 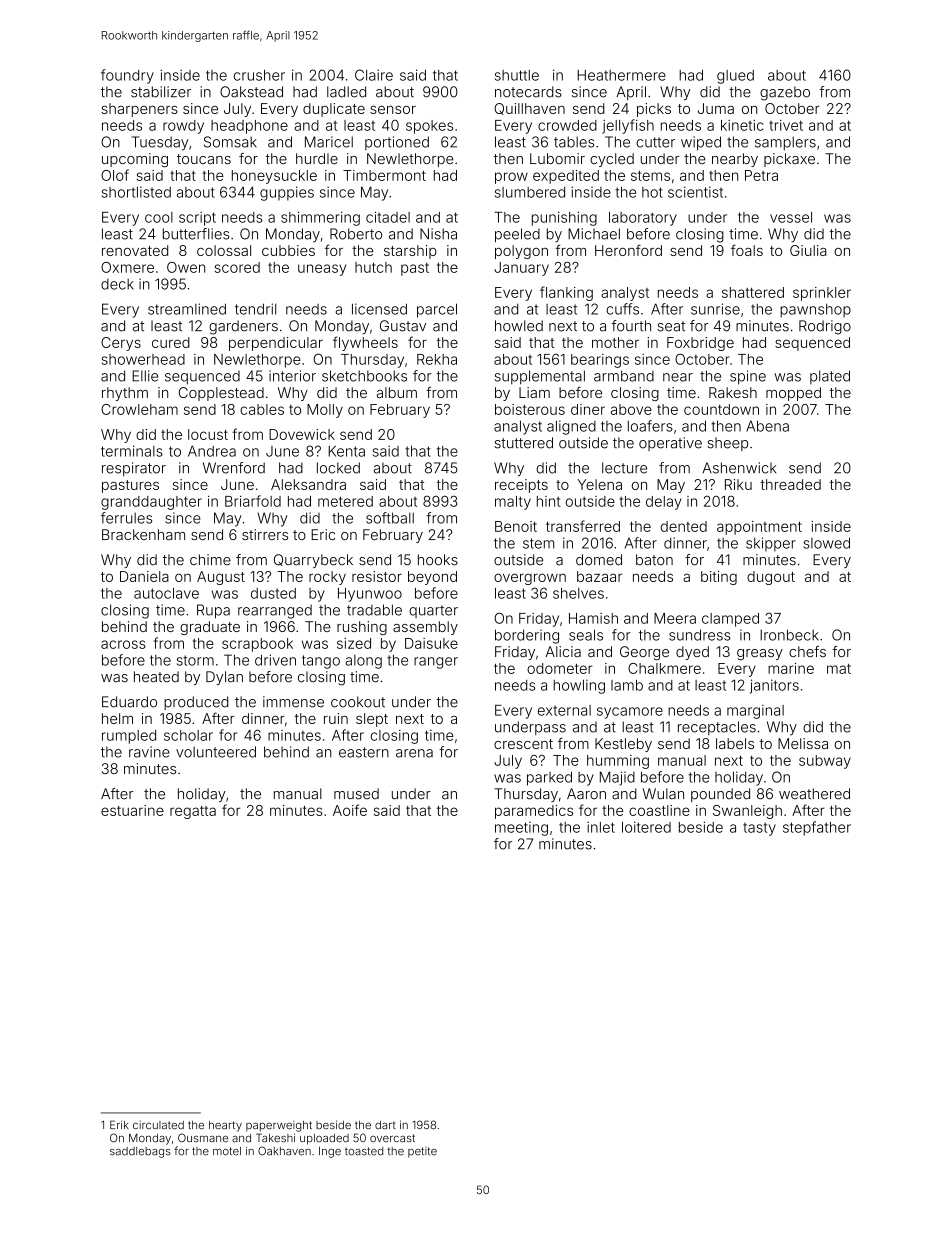 What do you see at coordinates (227, 1151) in the document?
I see `motel` at bounding box center [227, 1151].
